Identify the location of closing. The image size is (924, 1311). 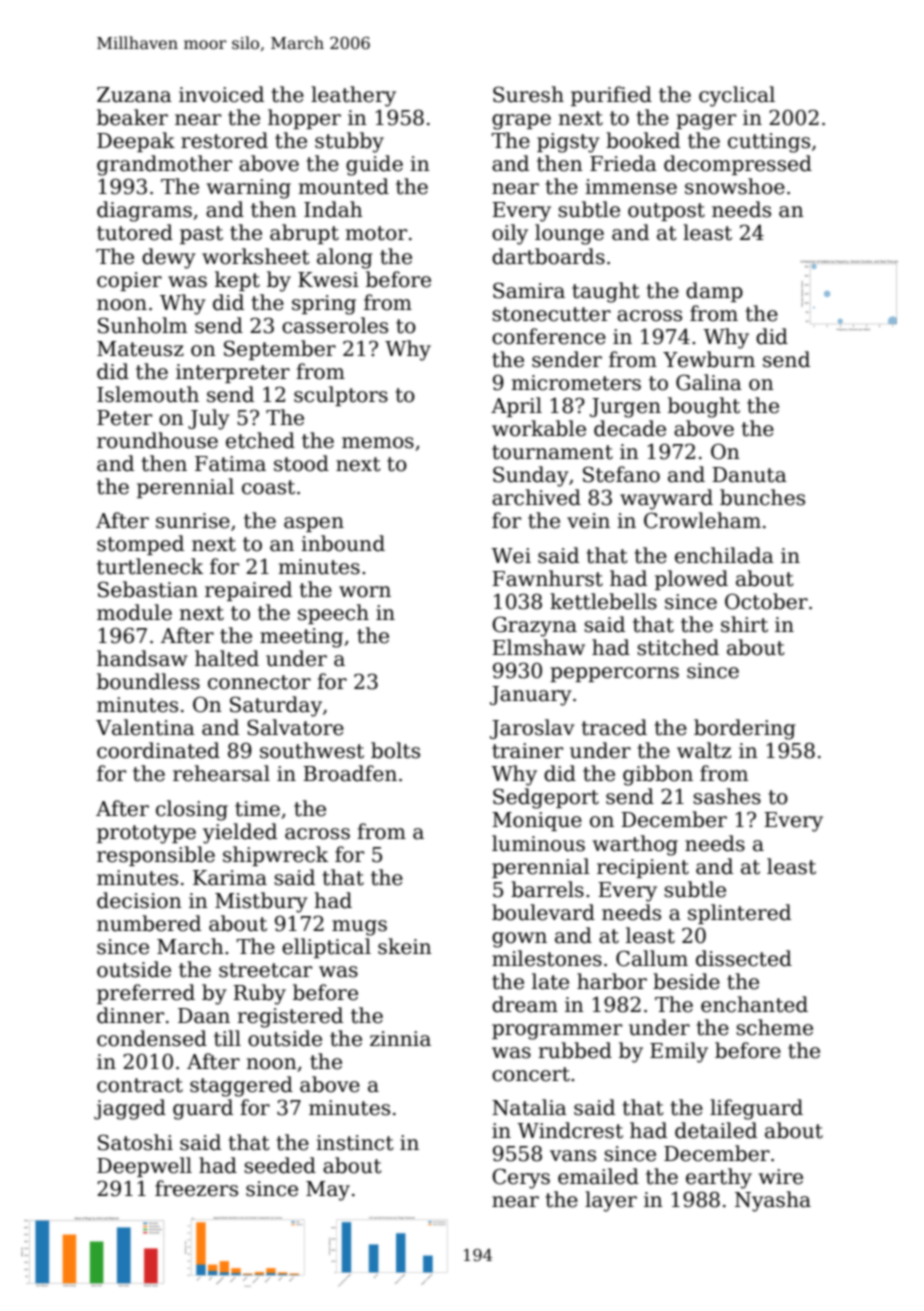
(192, 810).
